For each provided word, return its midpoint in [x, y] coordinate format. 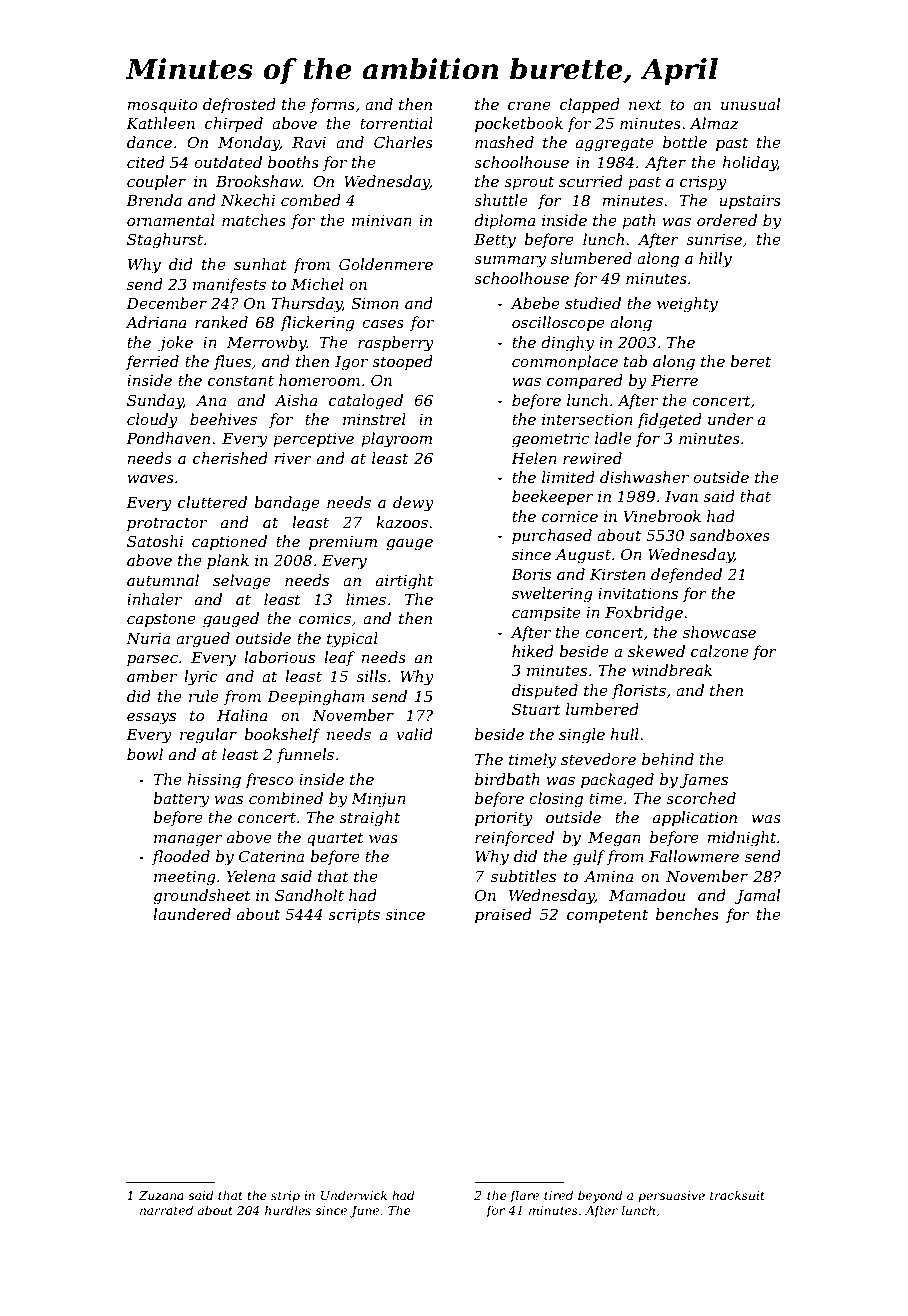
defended [686, 575]
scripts [354, 916]
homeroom [319, 380]
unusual [750, 104]
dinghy [567, 344]
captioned [229, 542]
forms [332, 105]
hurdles [288, 1210]
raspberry [396, 344]
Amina [609, 876]
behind [668, 759]
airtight [404, 582]
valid [414, 734]
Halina [242, 715]
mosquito [162, 106]
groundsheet [202, 897]
